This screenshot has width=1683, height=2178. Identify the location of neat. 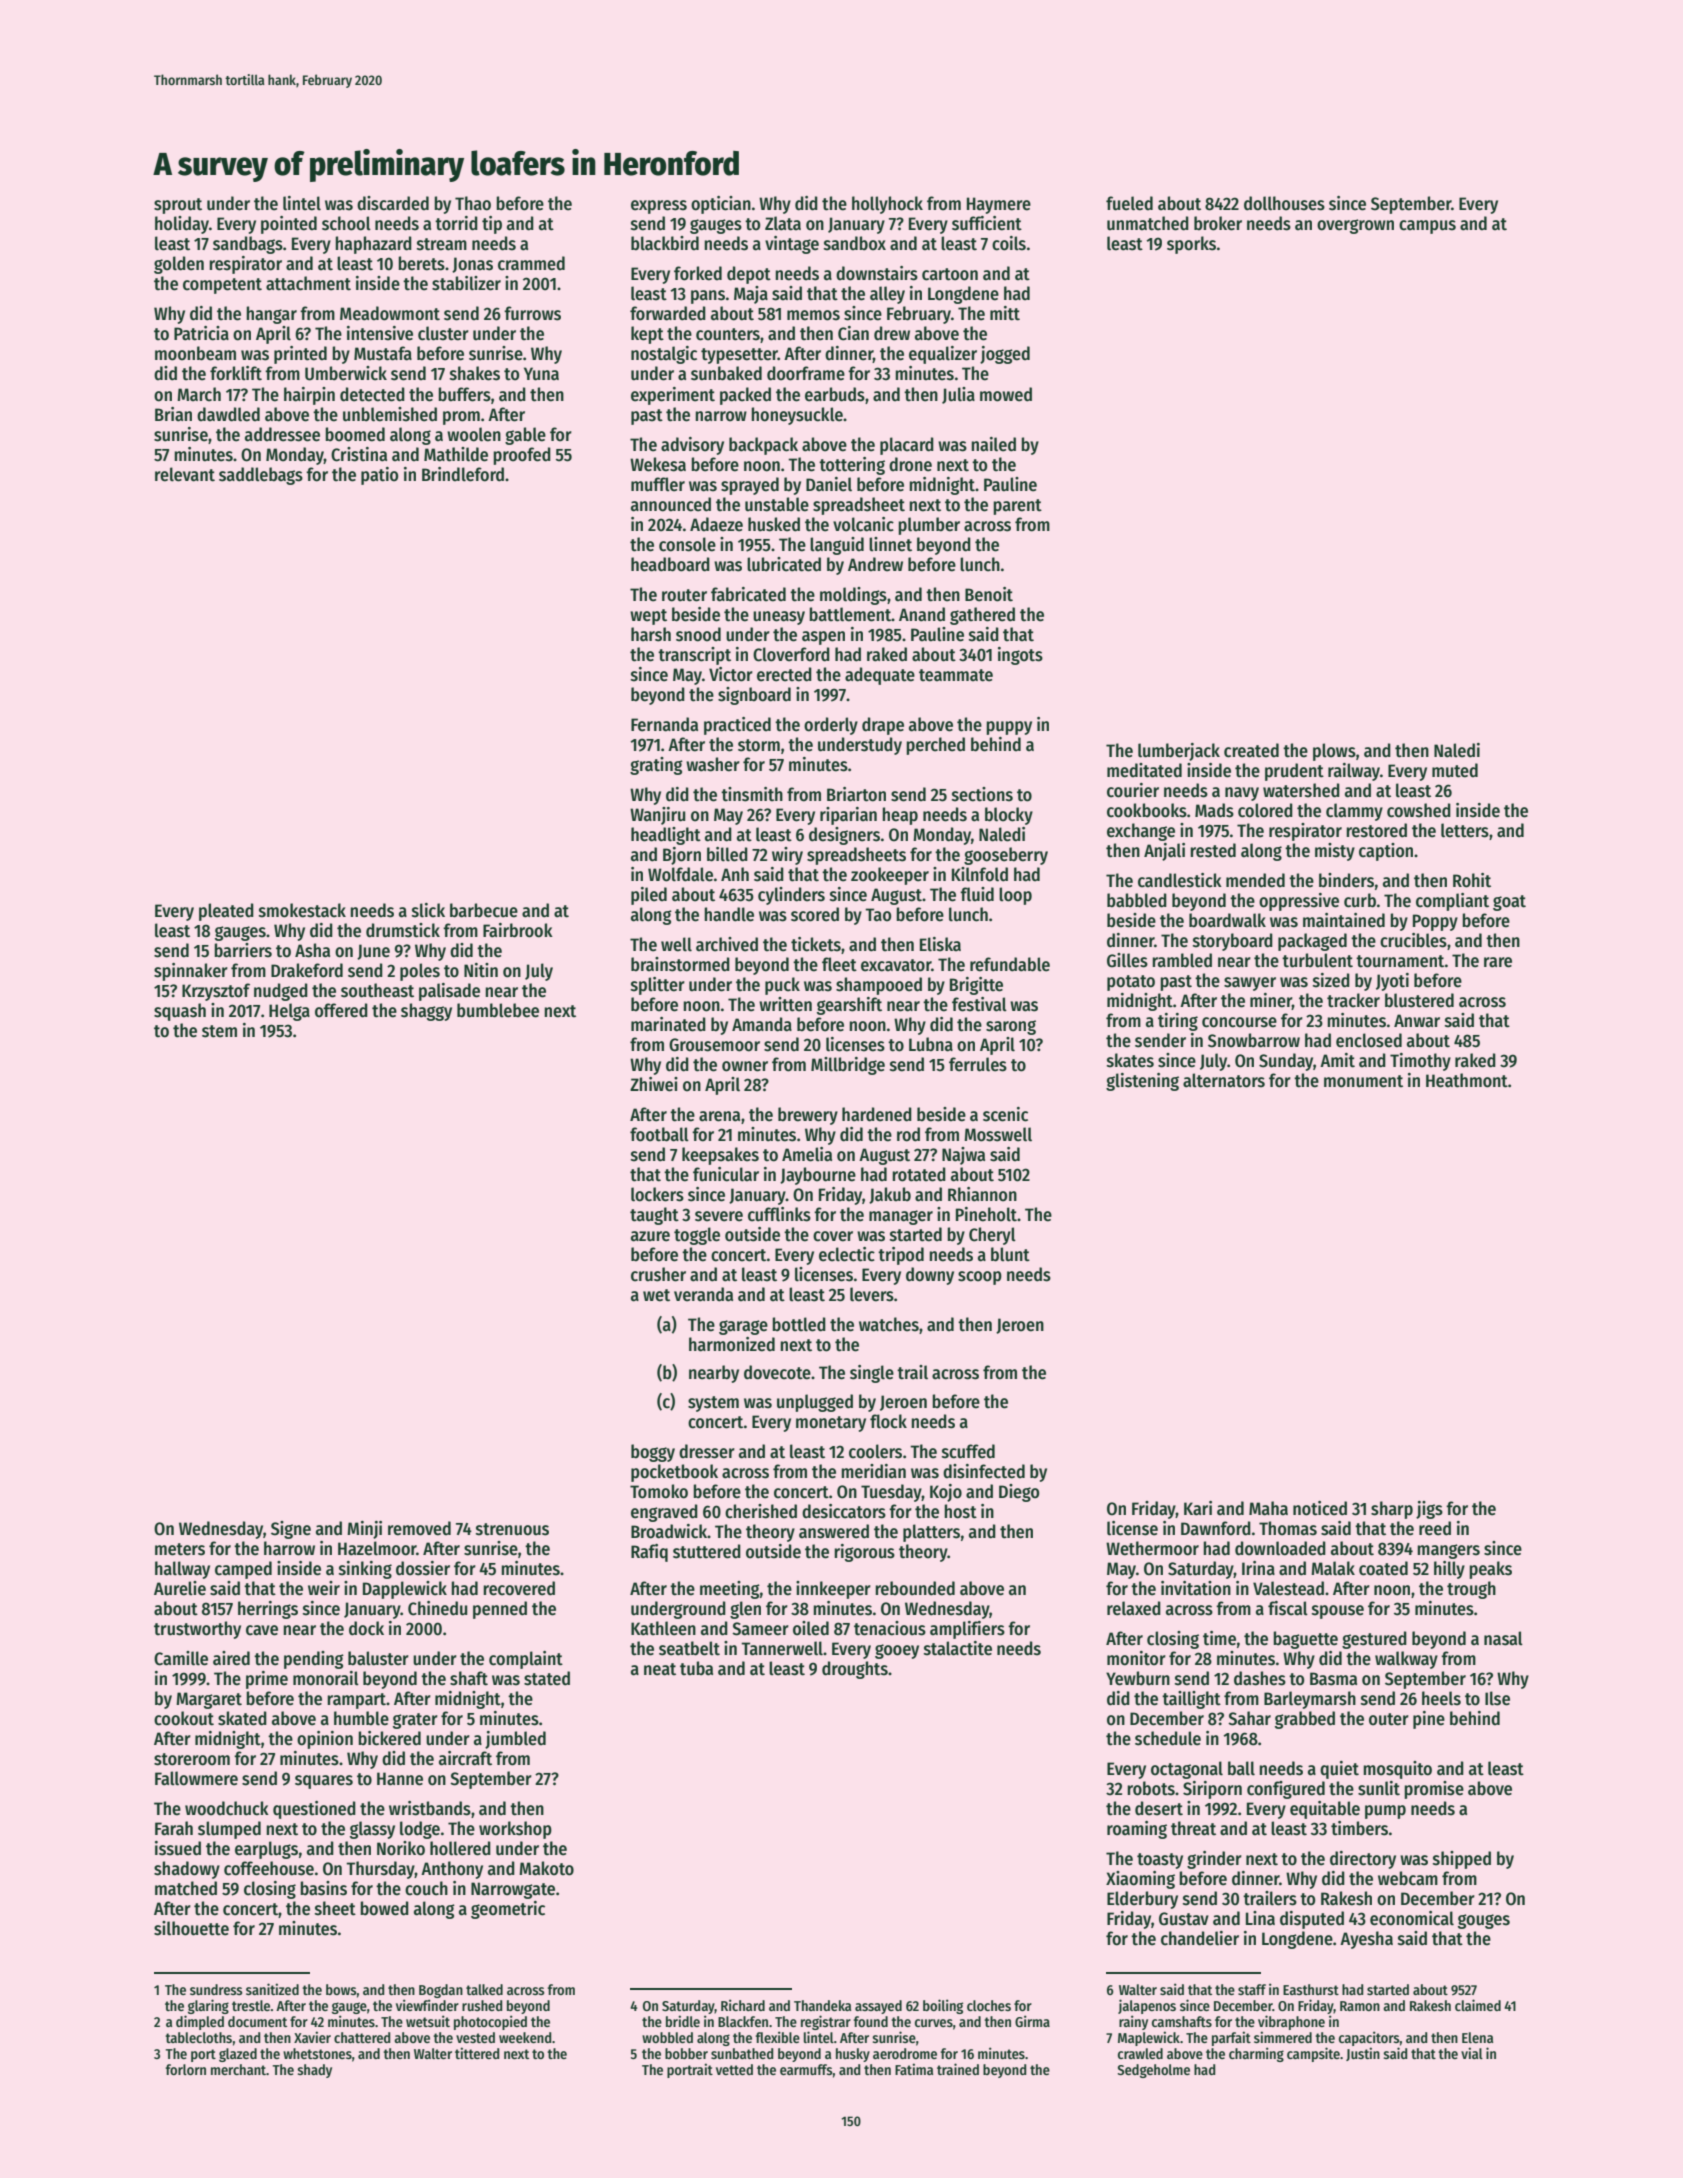
(660, 1669).
